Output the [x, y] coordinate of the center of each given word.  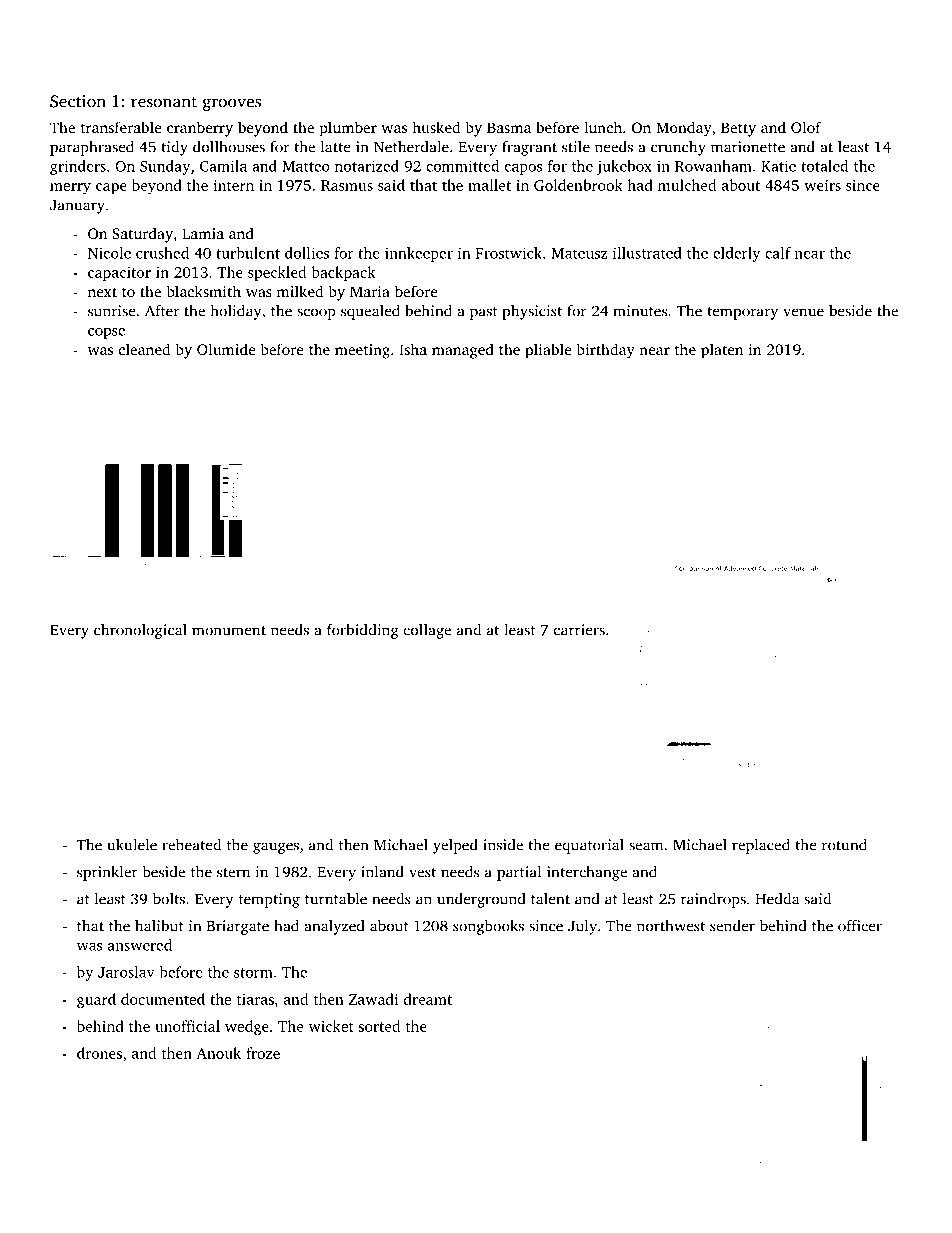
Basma [509, 127]
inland [382, 872]
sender [732, 926]
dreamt [428, 999]
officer [860, 926]
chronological [140, 631]
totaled [824, 166]
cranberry [200, 129]
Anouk [218, 1053]
